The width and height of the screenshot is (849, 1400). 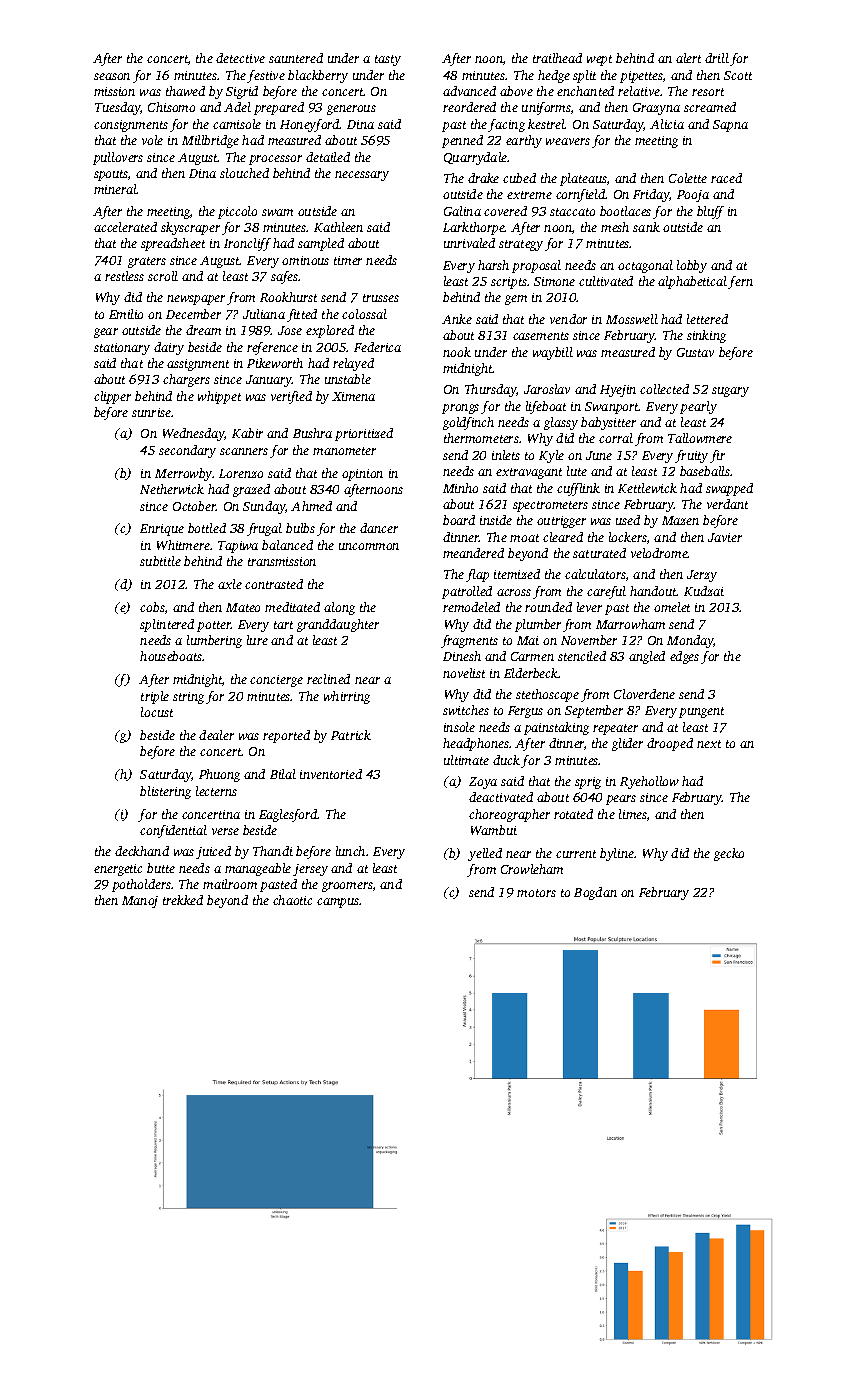 What do you see at coordinates (483, 783) in the screenshot?
I see `Zoya` at bounding box center [483, 783].
